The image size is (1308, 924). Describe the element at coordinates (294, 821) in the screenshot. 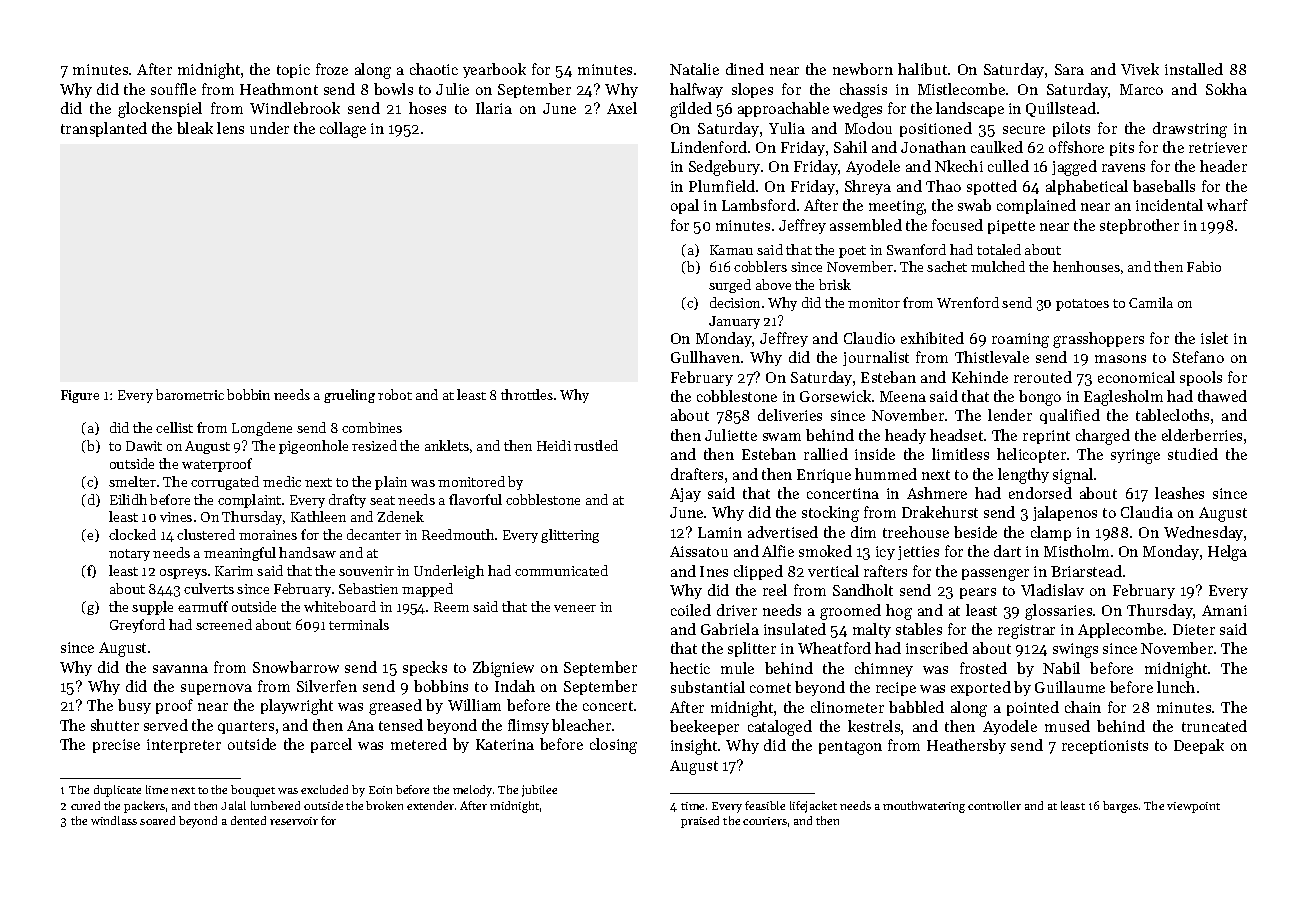

I see `reservoir` at that location.
